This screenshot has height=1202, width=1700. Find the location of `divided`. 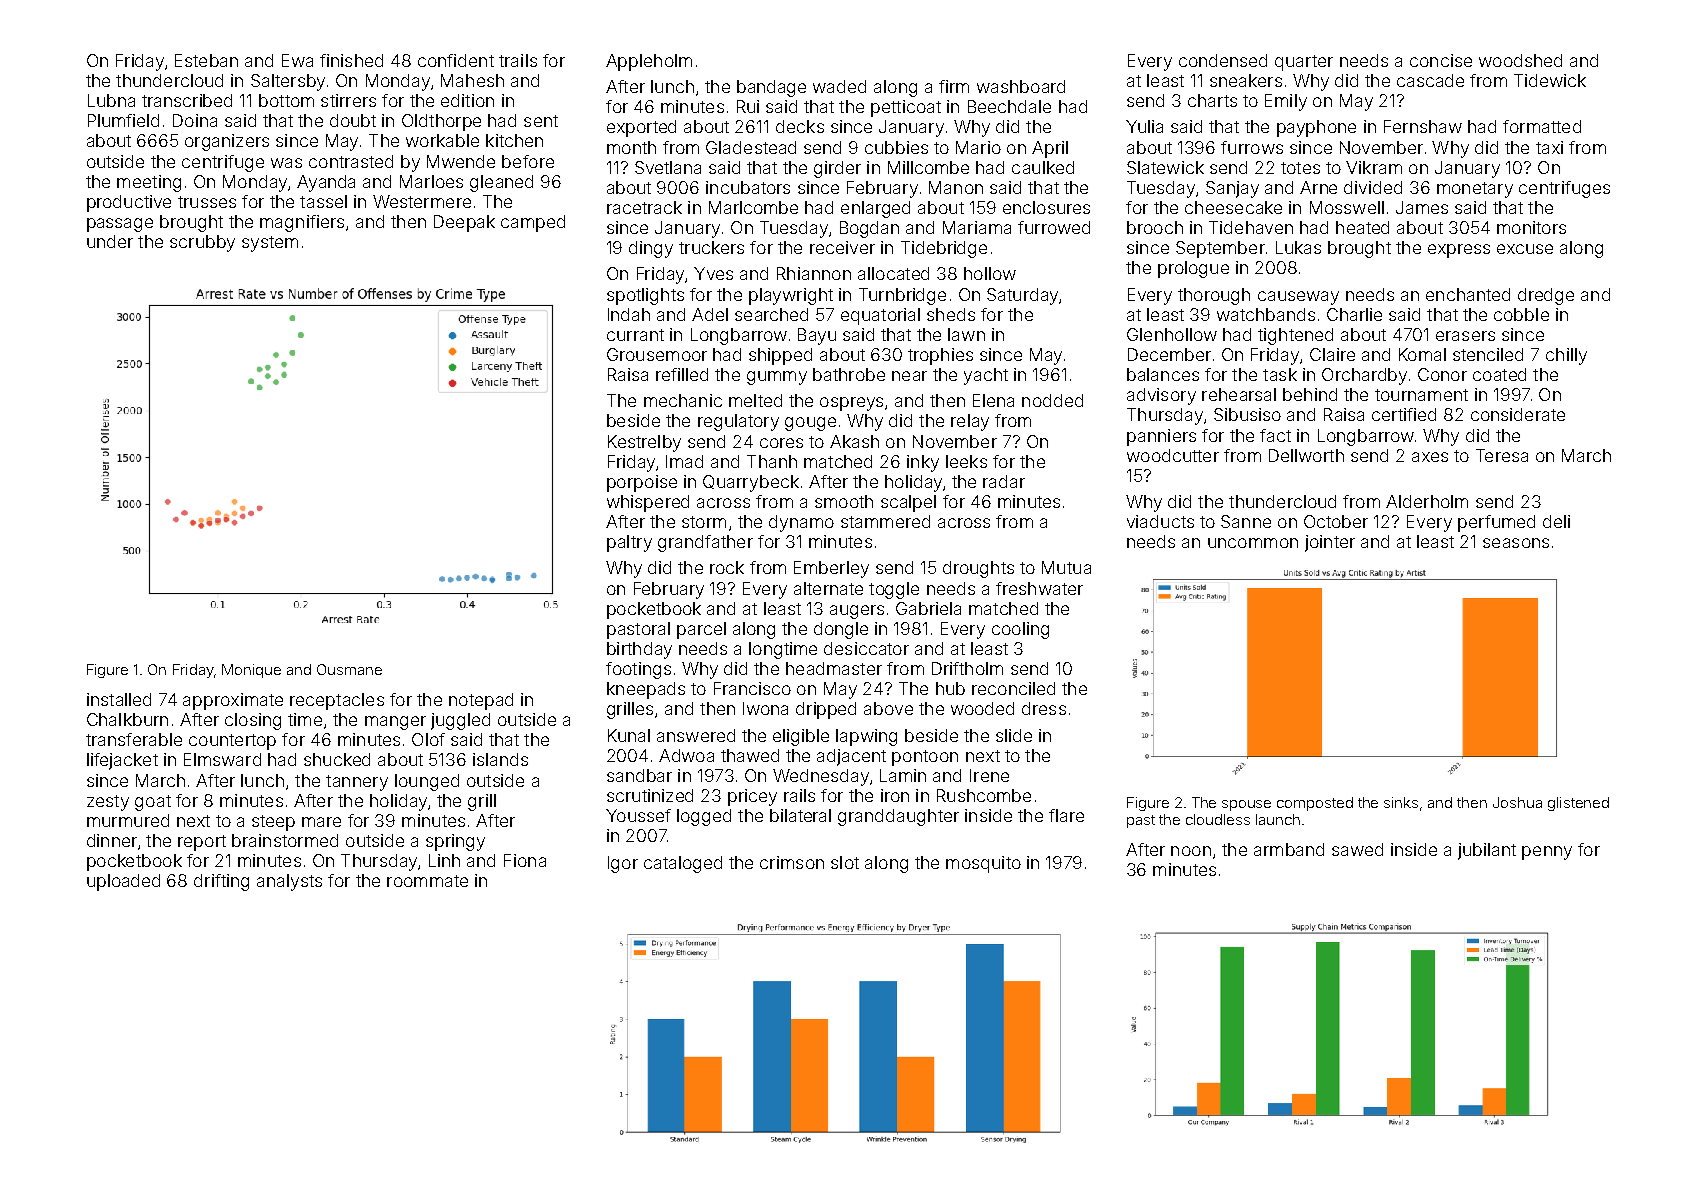

divided is located at coordinates (1373, 187).
